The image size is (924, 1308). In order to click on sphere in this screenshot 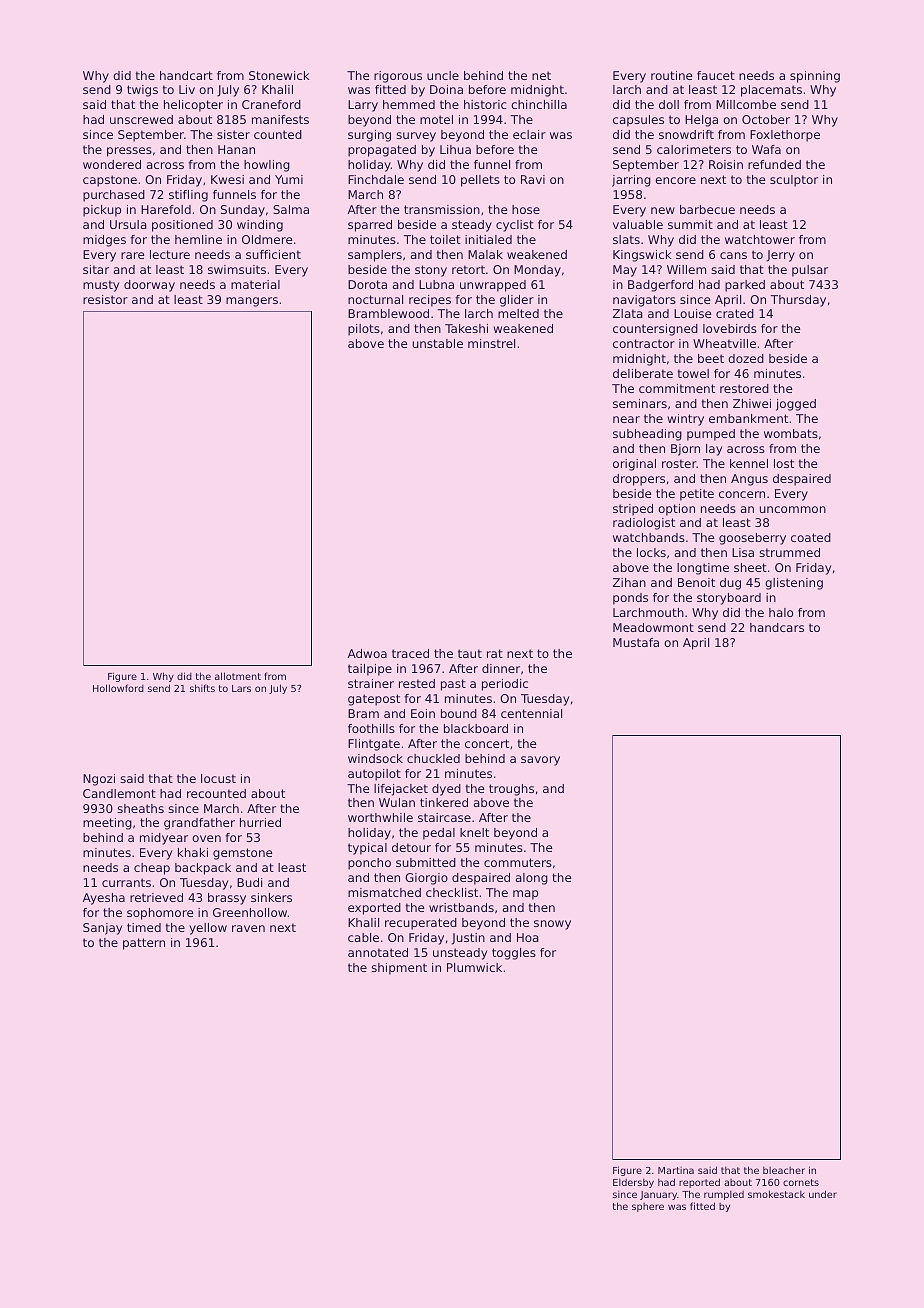, I will do `click(648, 1207)`.
